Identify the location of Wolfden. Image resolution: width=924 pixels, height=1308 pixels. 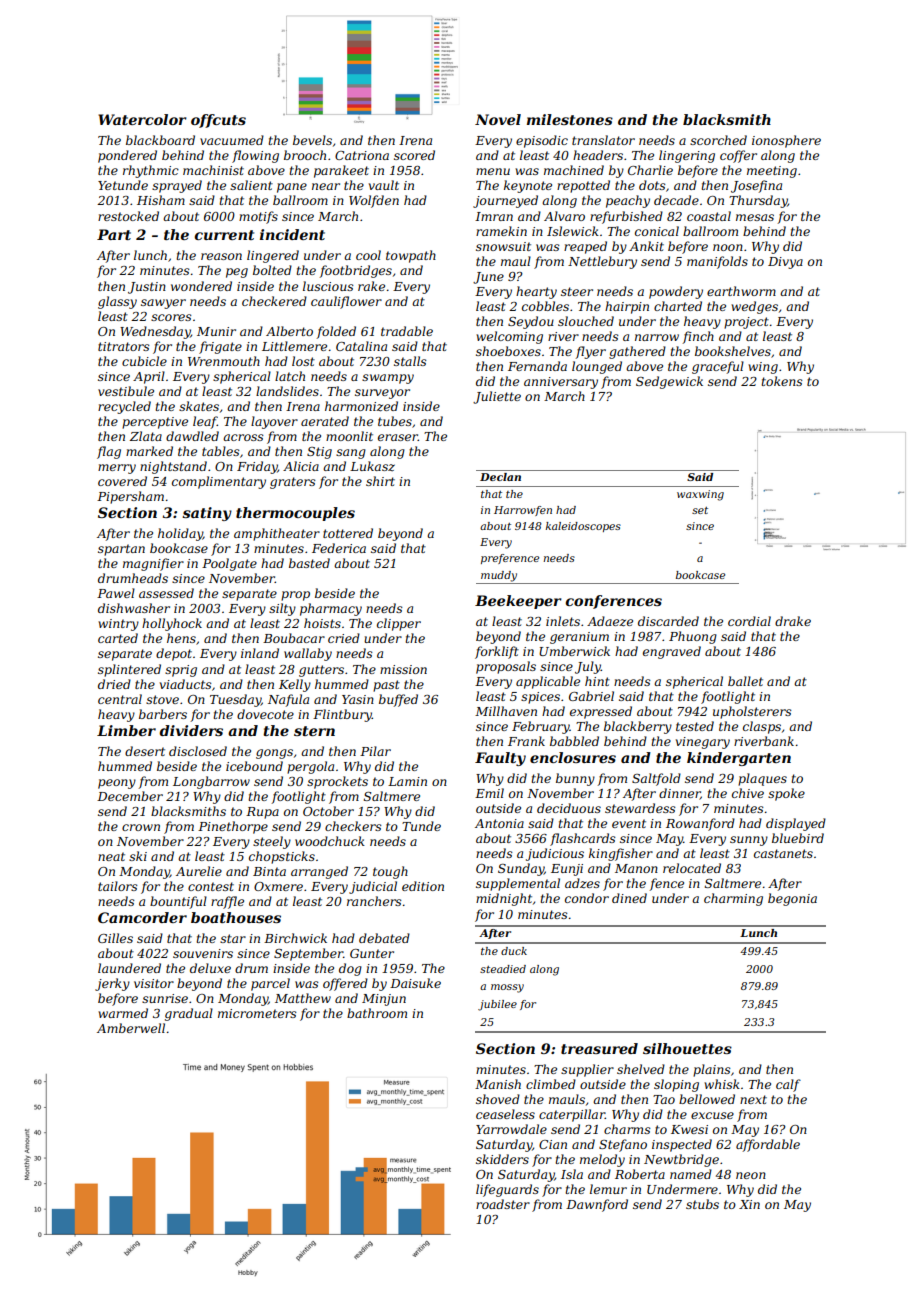
(374, 201).
